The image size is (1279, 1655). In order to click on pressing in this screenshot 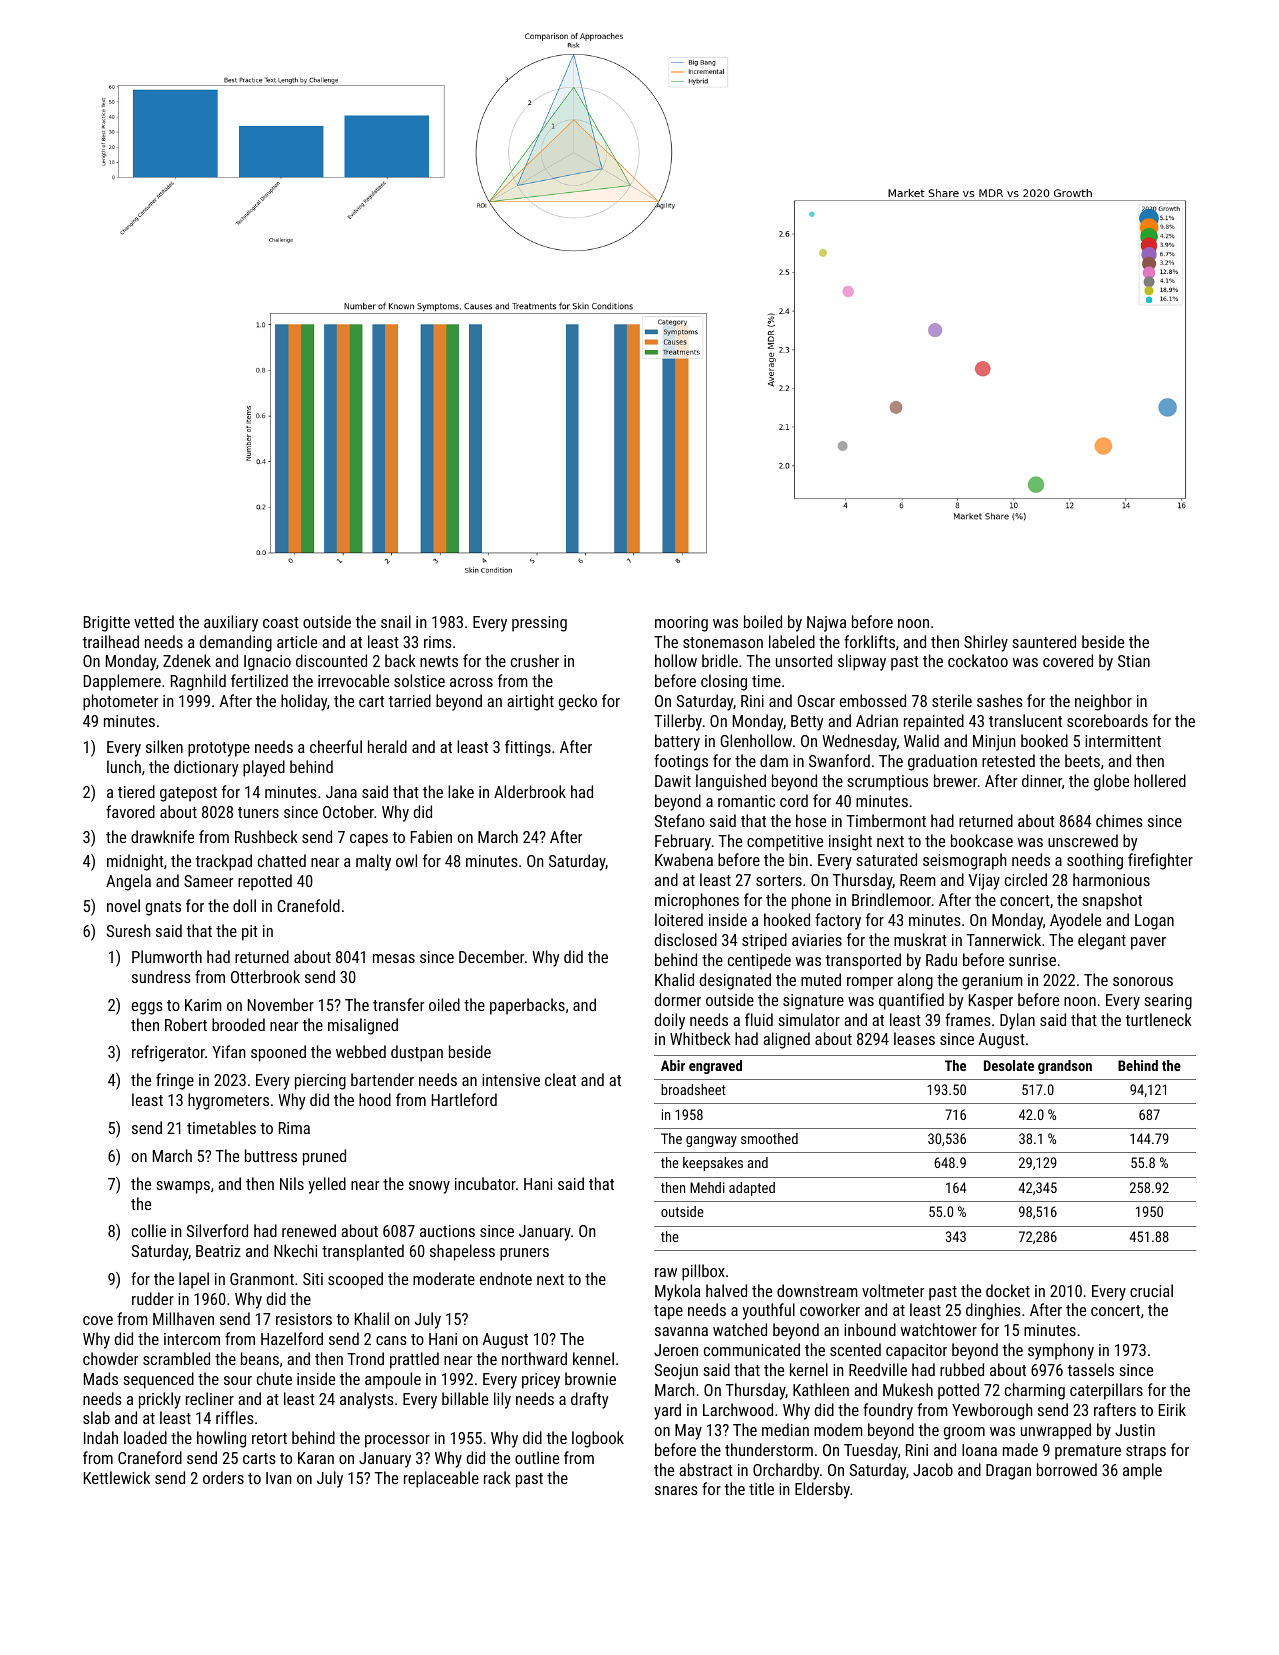, I will do `click(539, 624)`.
